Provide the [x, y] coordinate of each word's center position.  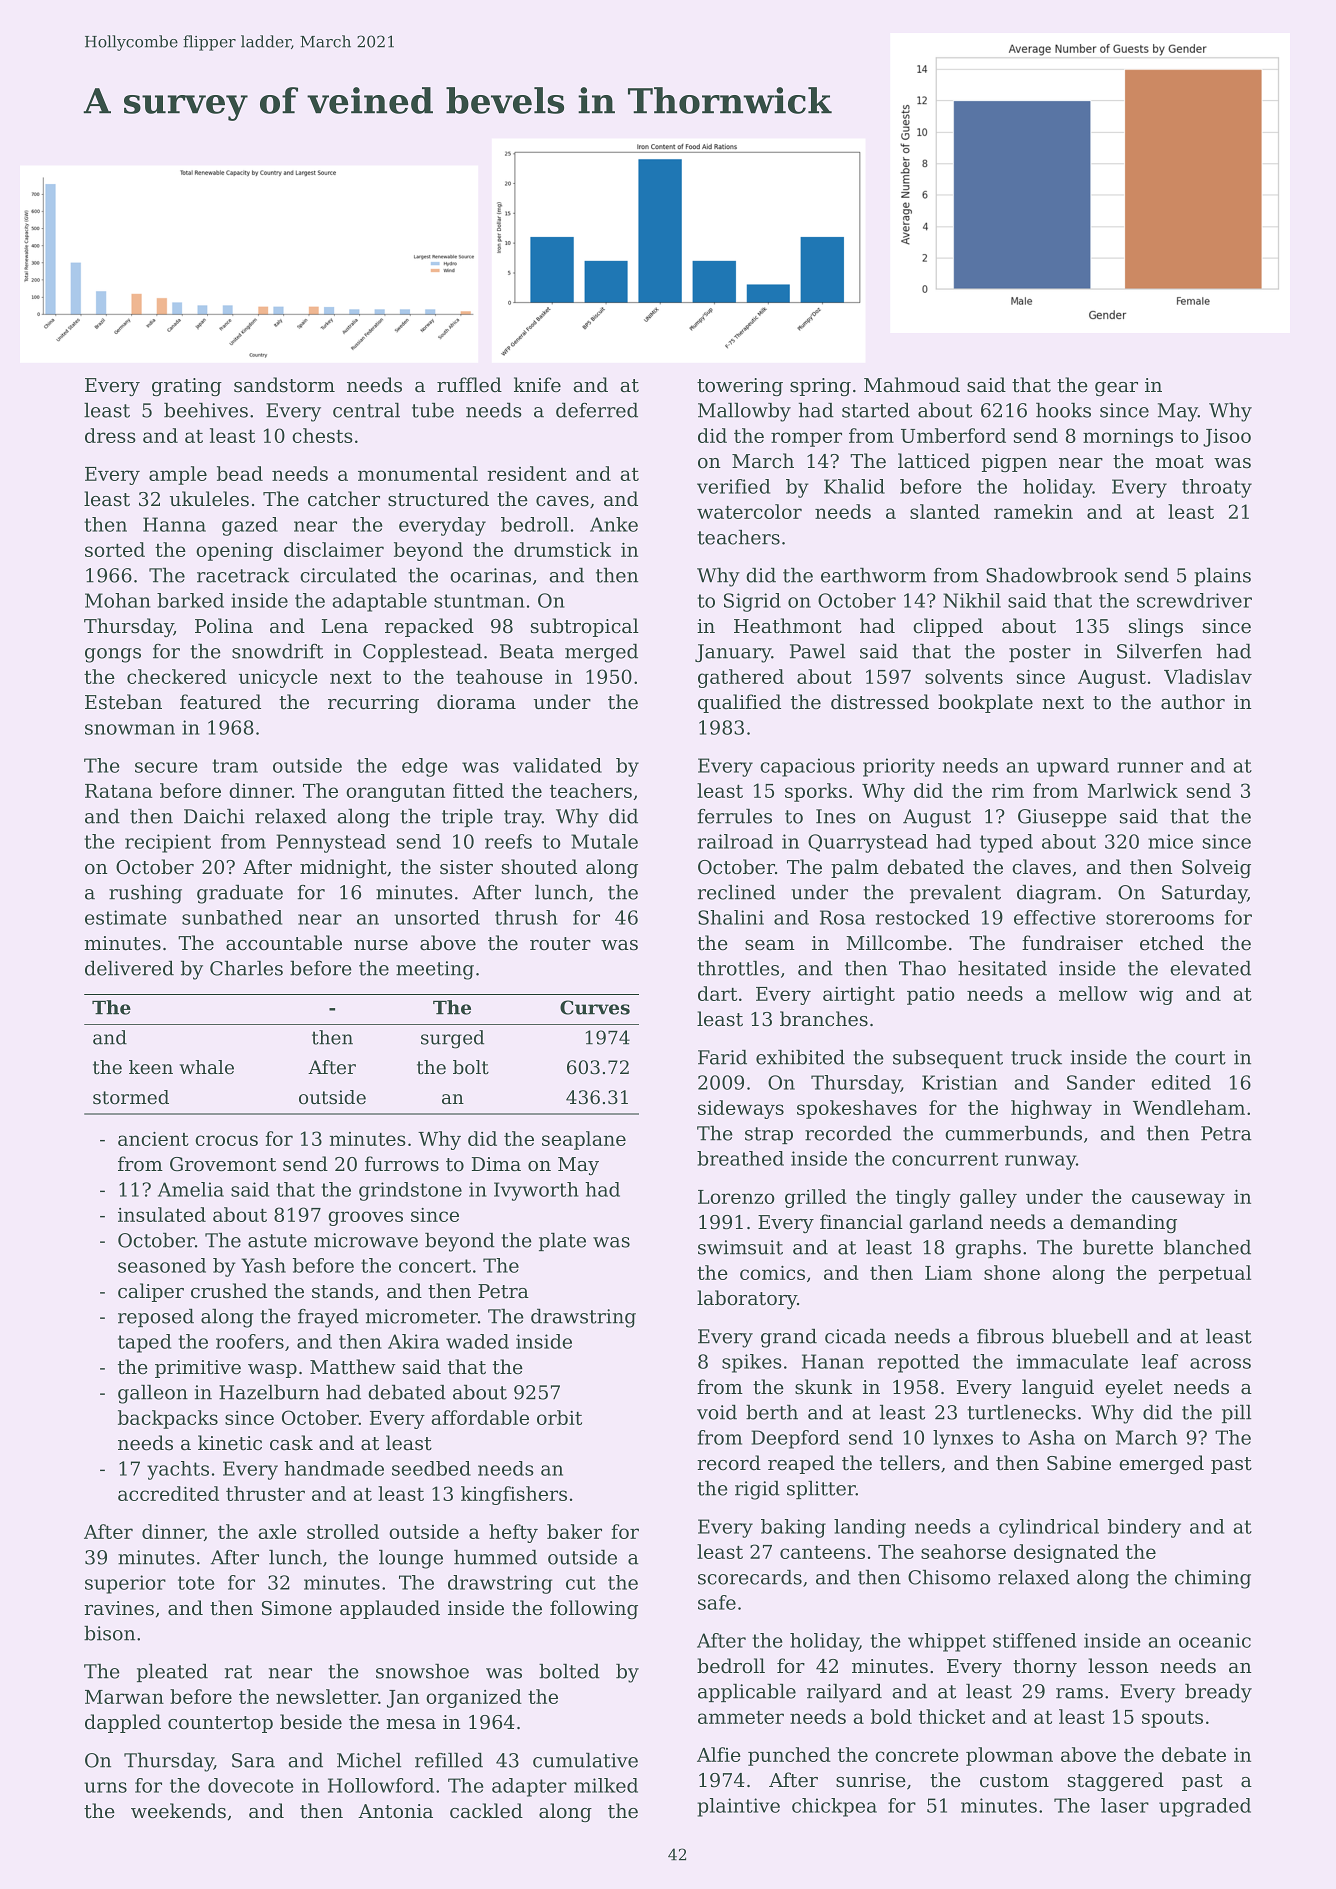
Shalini [731, 917]
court [1200, 1058]
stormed [131, 1097]
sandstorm [284, 385]
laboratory [747, 1299]
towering [740, 387]
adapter [529, 1787]
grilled [816, 1198]
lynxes [963, 1439]
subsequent [948, 1059]
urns [105, 1787]
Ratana [118, 791]
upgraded [1205, 1807]
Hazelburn [269, 1392]
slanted [945, 511]
